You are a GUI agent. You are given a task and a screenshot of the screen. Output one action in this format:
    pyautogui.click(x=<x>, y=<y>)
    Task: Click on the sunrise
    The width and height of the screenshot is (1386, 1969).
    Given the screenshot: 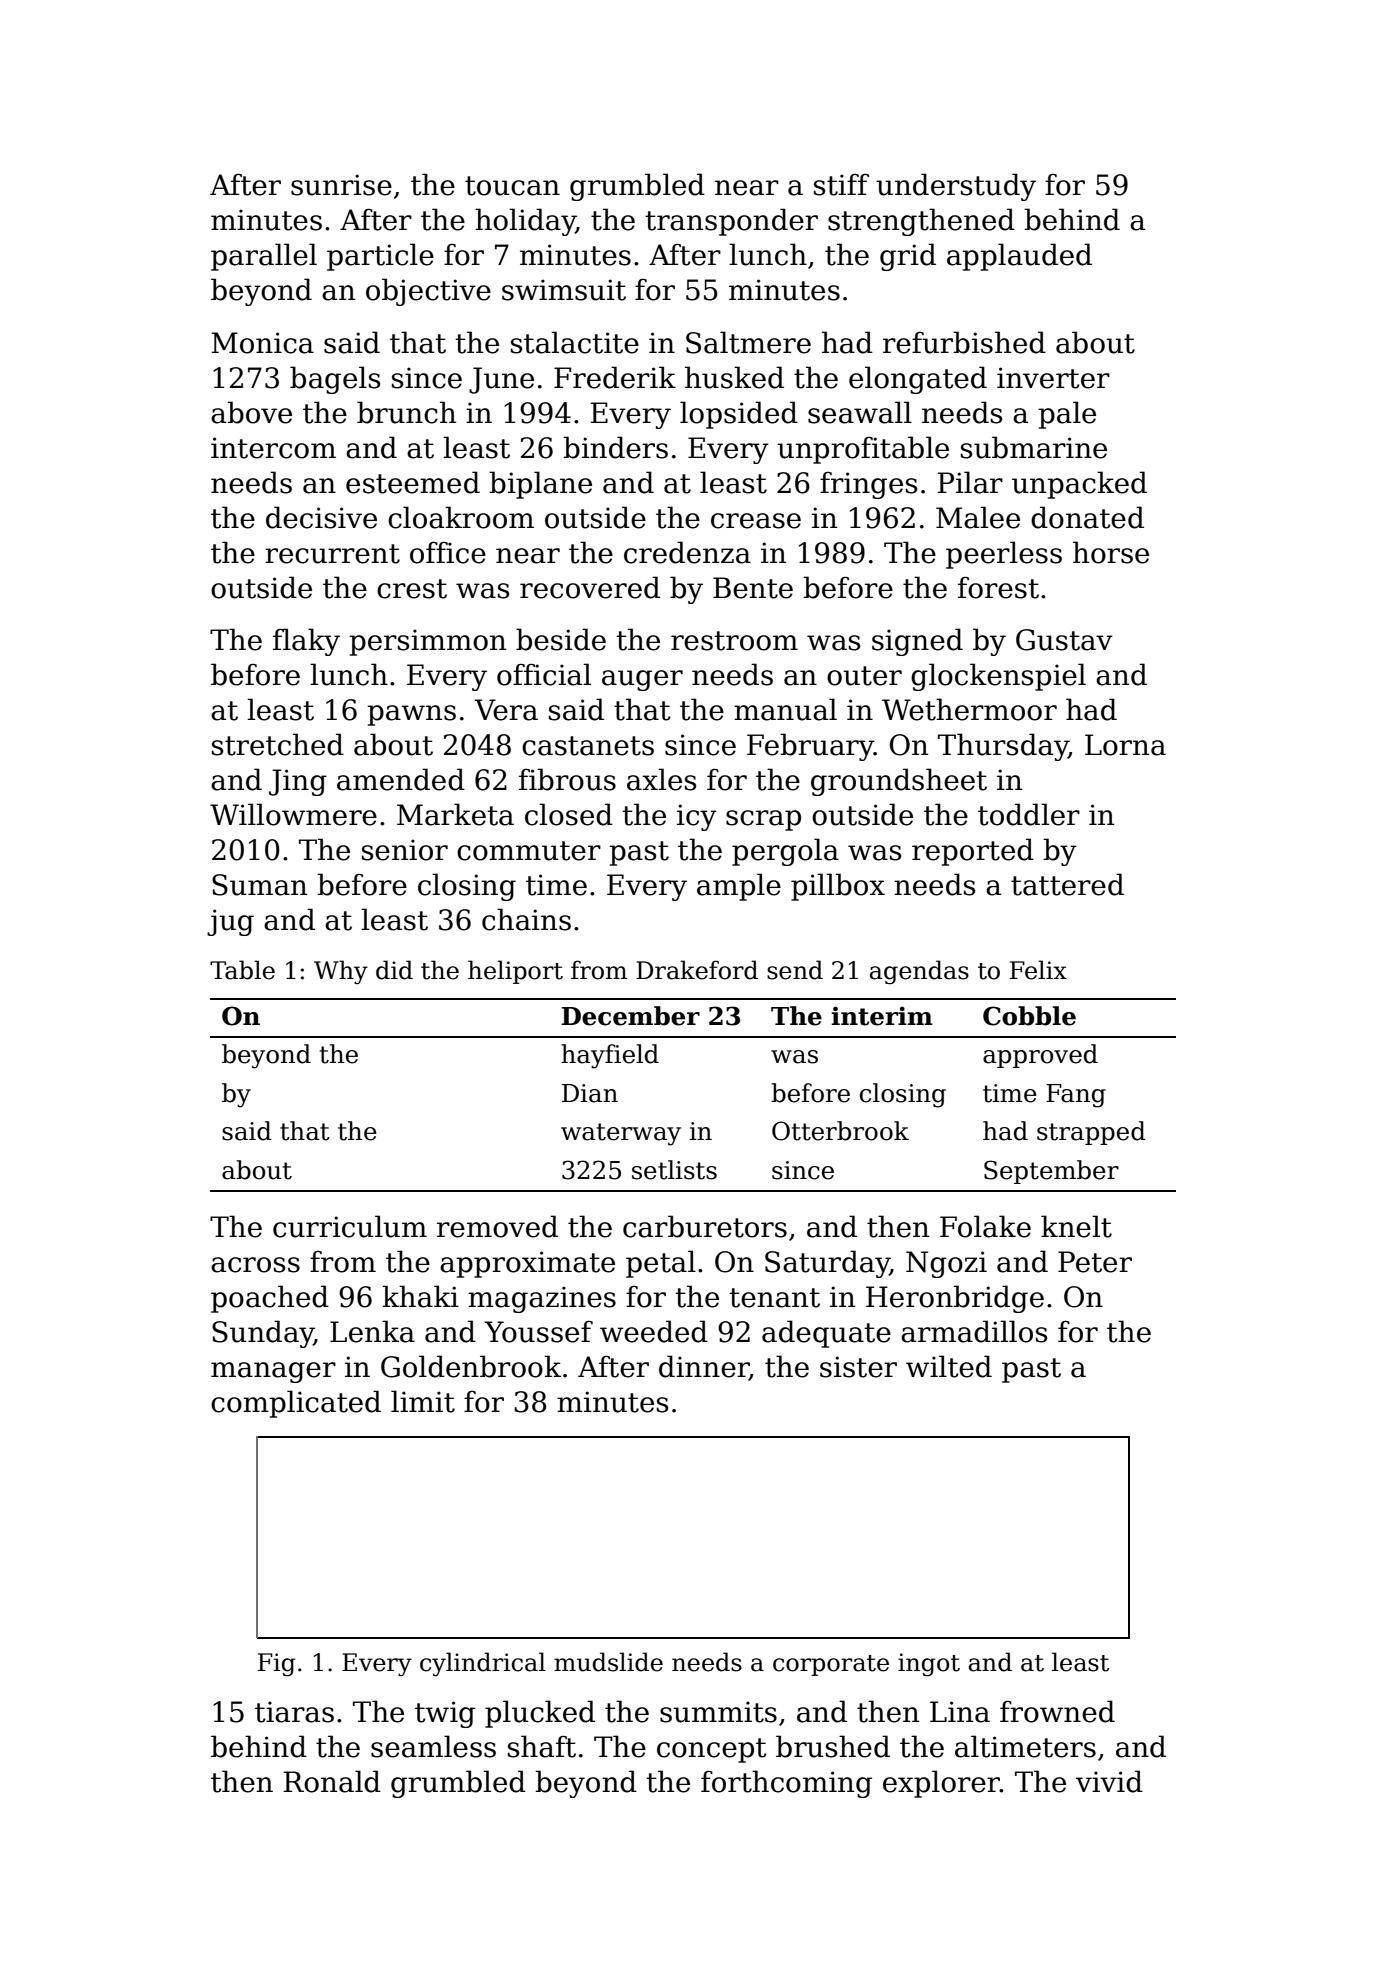 What is the action you would take?
    pyautogui.click(x=341, y=185)
